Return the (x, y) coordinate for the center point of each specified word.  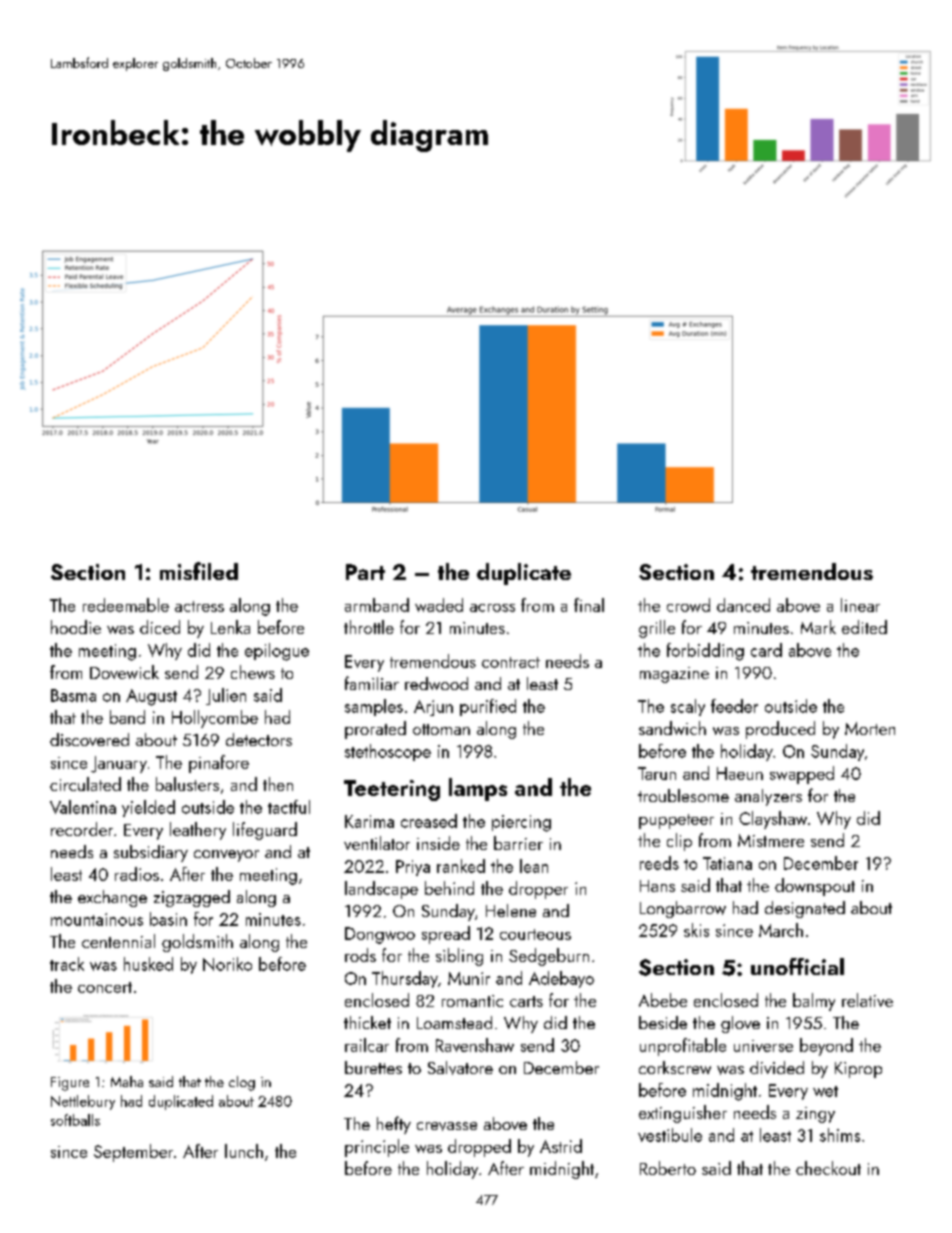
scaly (688, 707)
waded (439, 605)
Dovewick (124, 672)
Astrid (561, 1146)
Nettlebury (83, 1102)
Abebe (663, 1000)
